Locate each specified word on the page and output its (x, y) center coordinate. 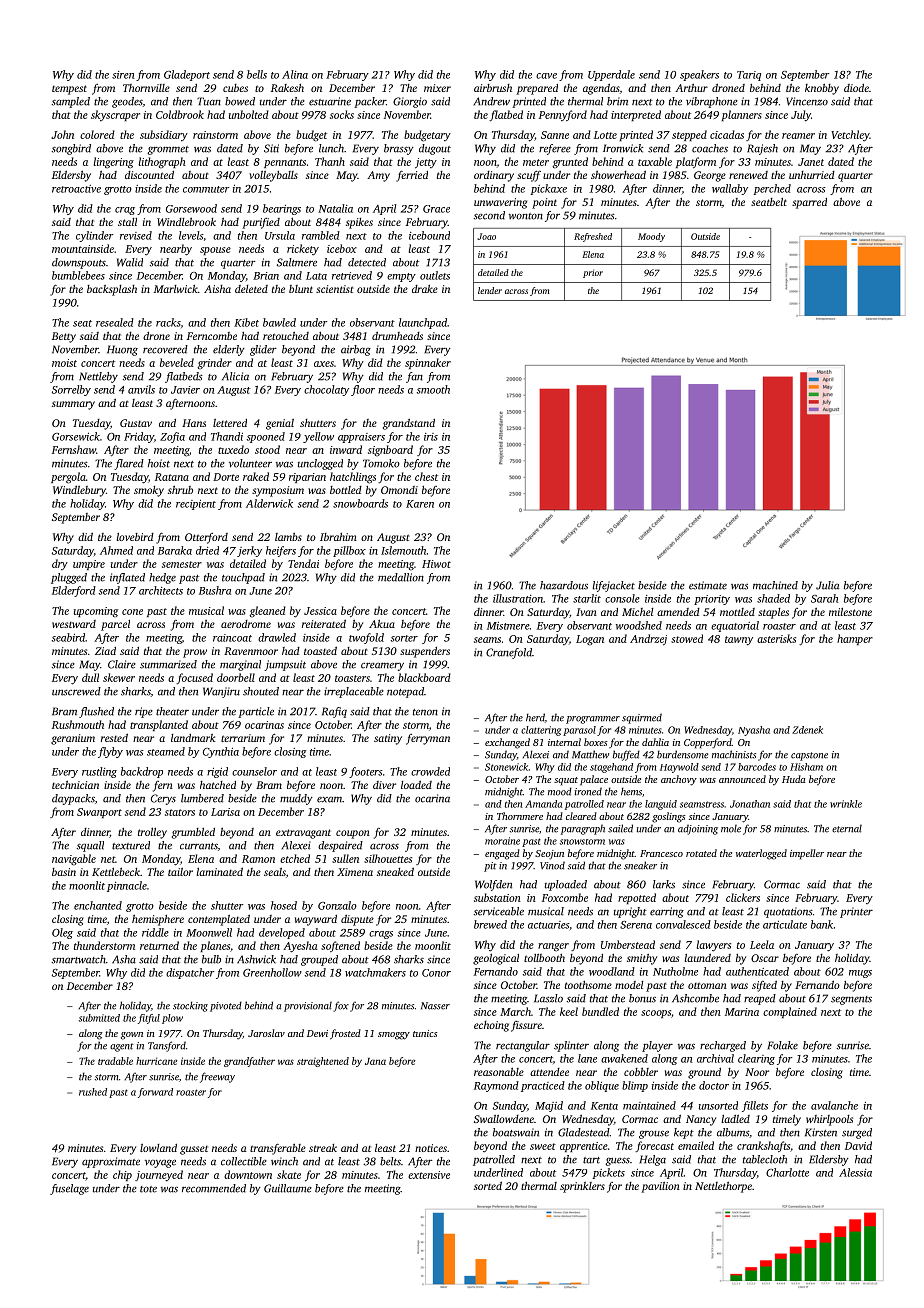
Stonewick (506, 767)
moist (64, 363)
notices (431, 1148)
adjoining (698, 829)
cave (546, 76)
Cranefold (509, 653)
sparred (809, 203)
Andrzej (648, 640)
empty (401, 277)
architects (161, 590)
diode (856, 88)
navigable (74, 860)
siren (123, 75)
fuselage (69, 1189)
